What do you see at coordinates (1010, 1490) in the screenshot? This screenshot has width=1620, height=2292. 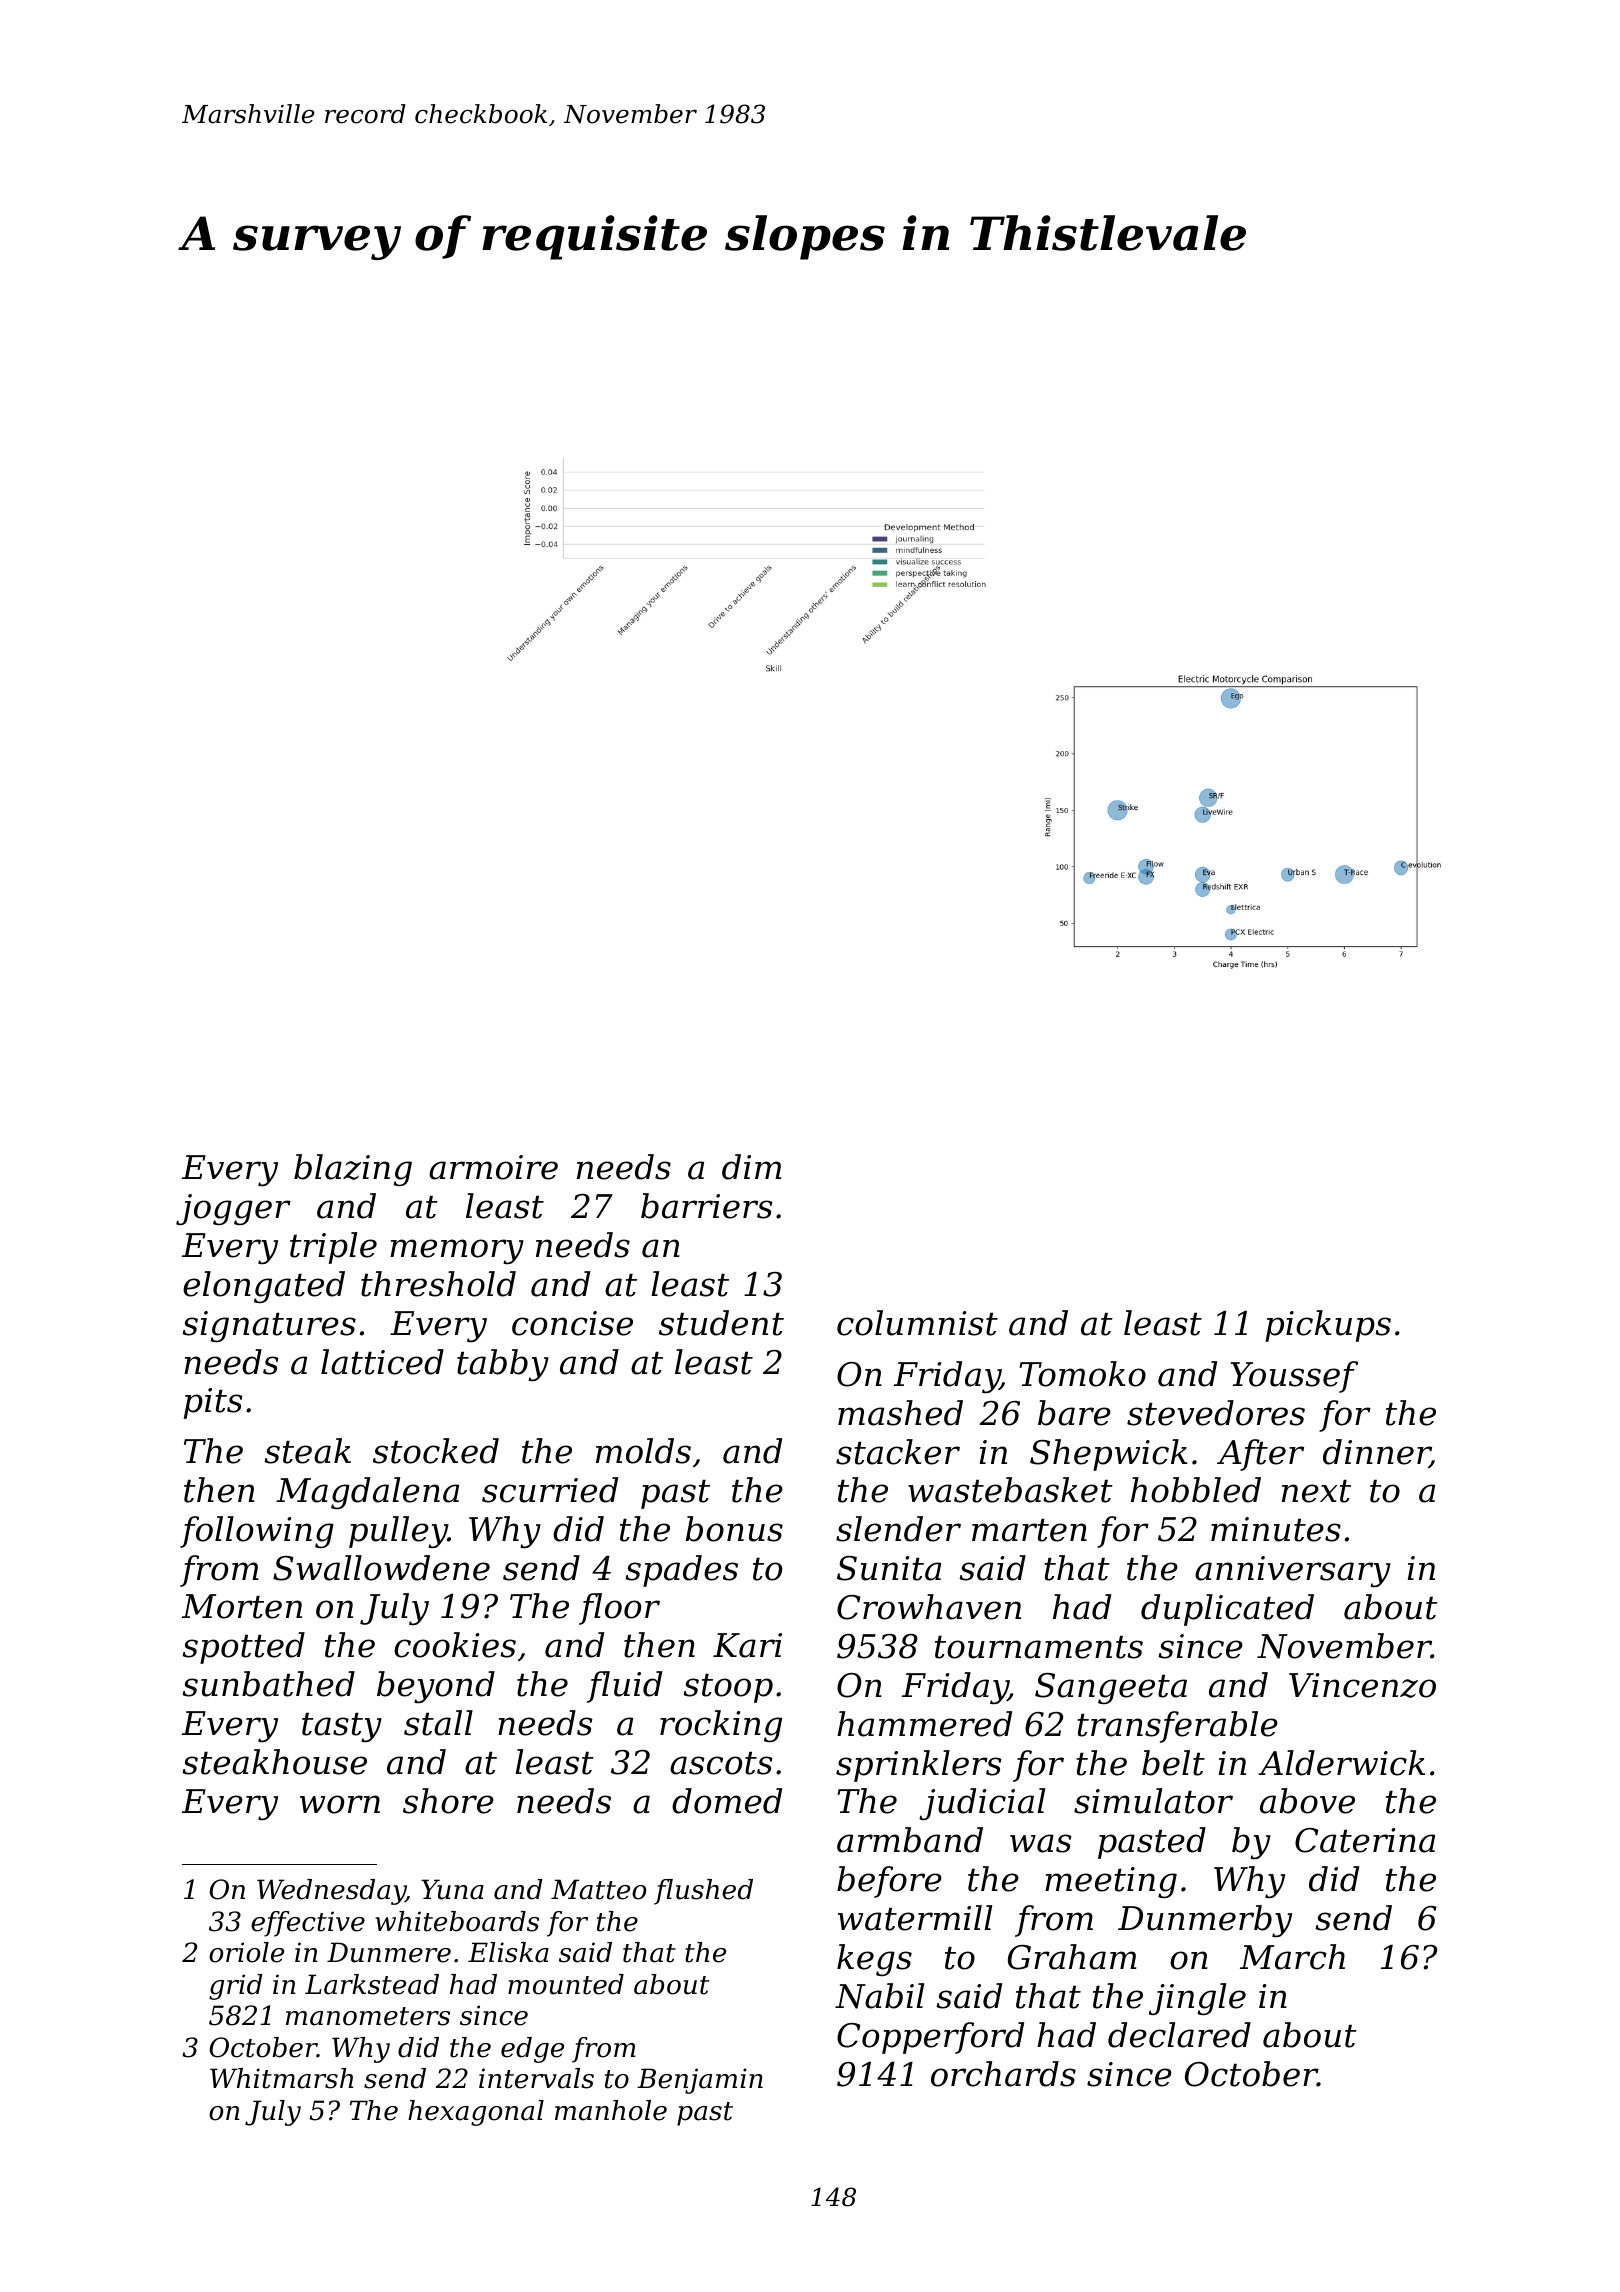 I see `wastebasket` at bounding box center [1010, 1490].
